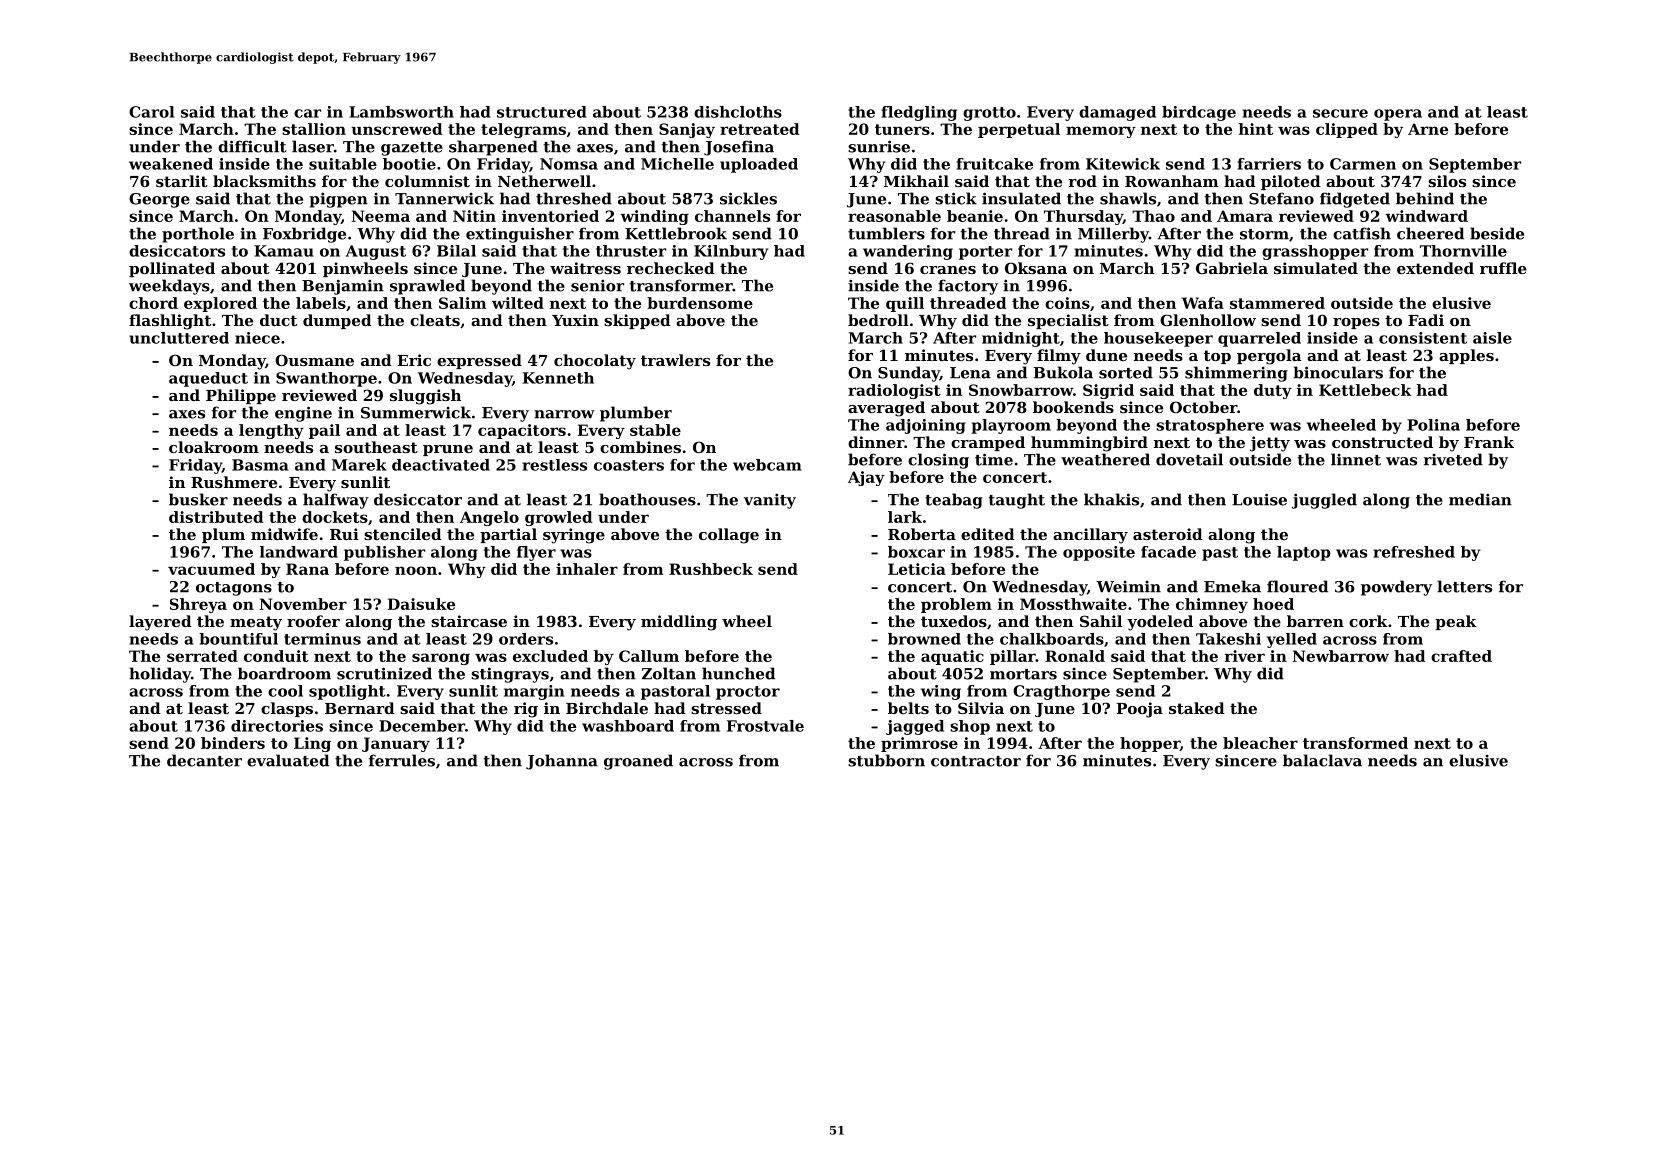  I want to click on chord, so click(153, 303).
